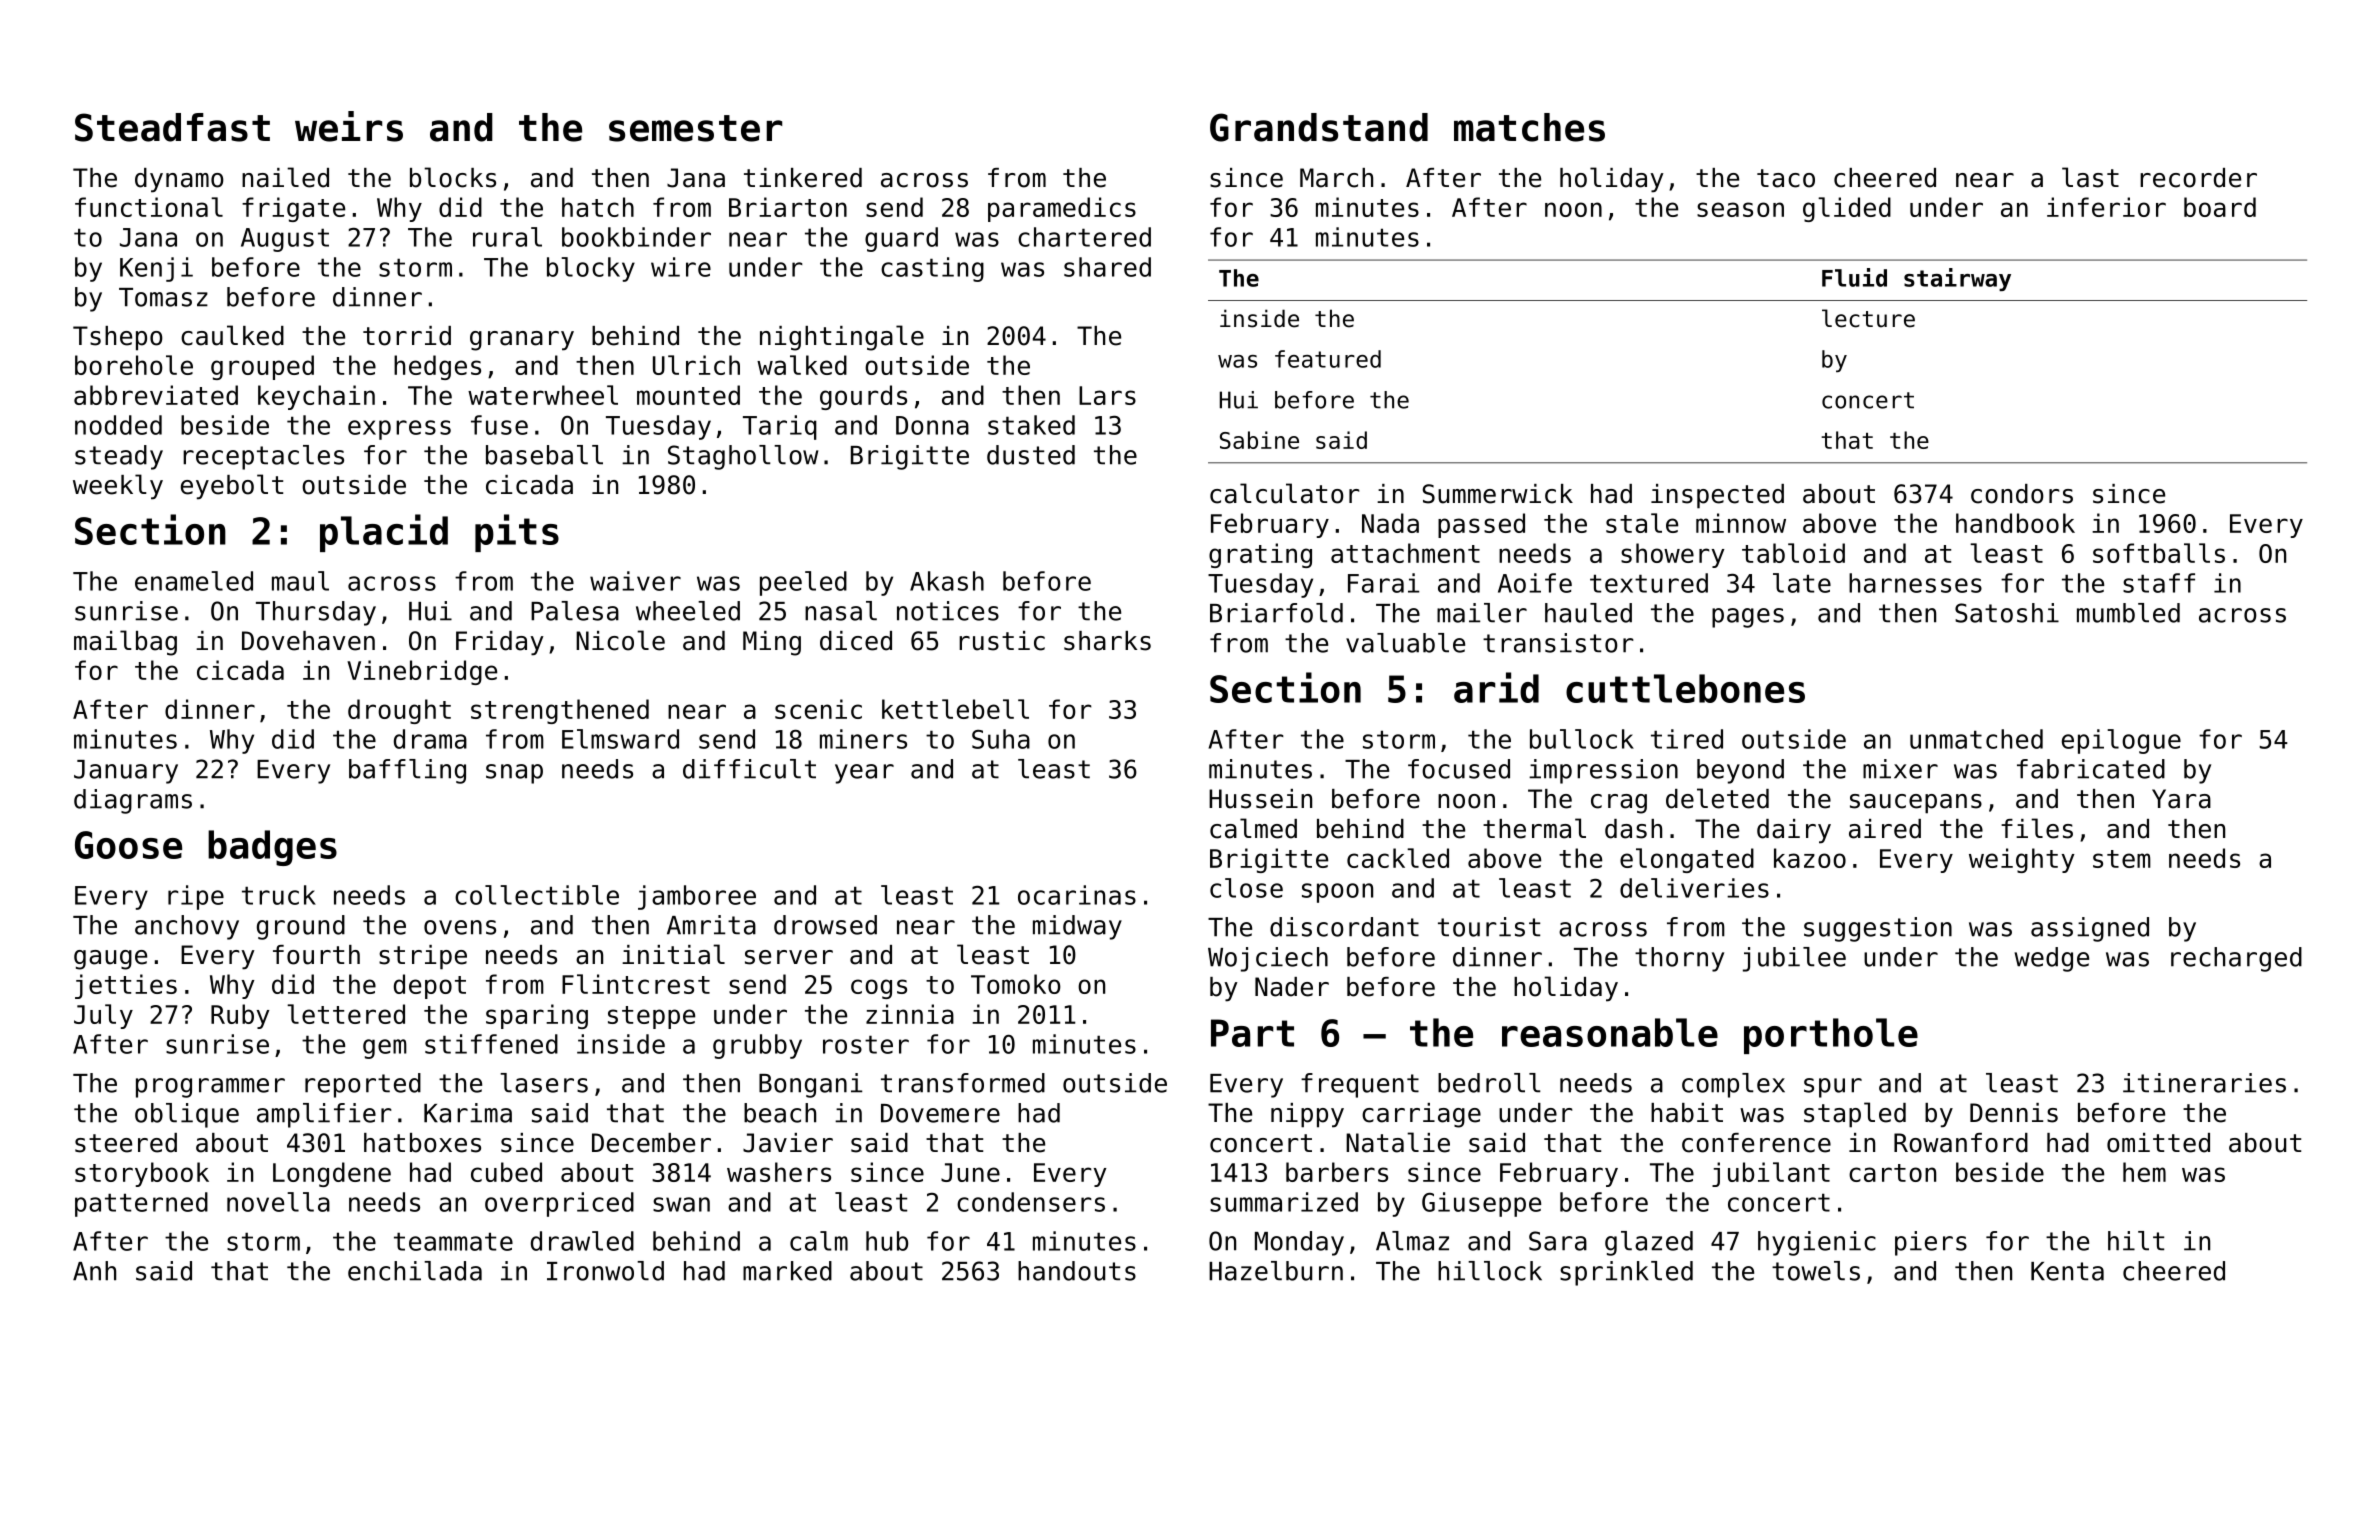 This document has height=1540, width=2380. Describe the element at coordinates (1794, 831) in the document. I see `dairy` at that location.
